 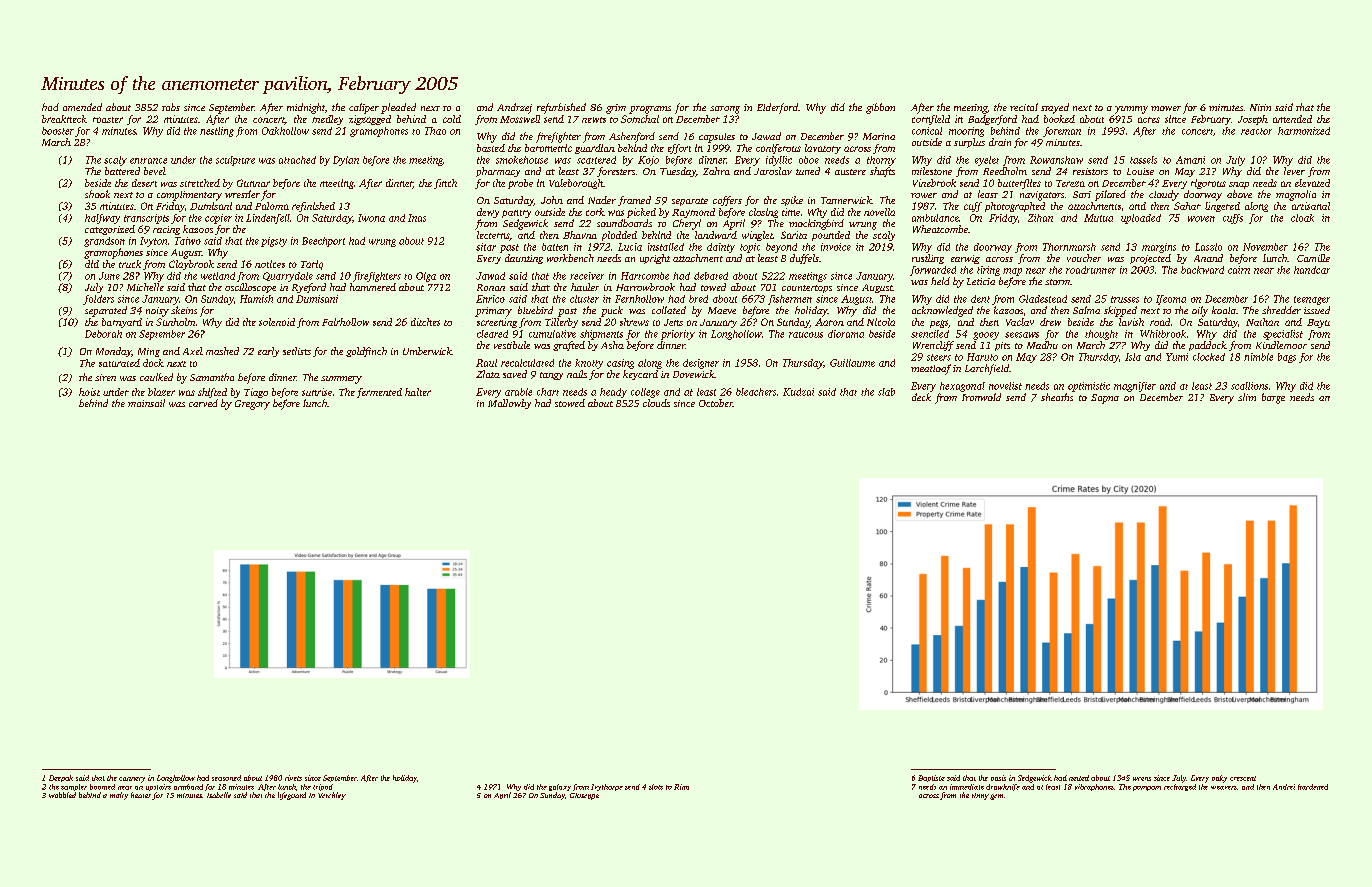 I want to click on barge, so click(x=1273, y=398).
